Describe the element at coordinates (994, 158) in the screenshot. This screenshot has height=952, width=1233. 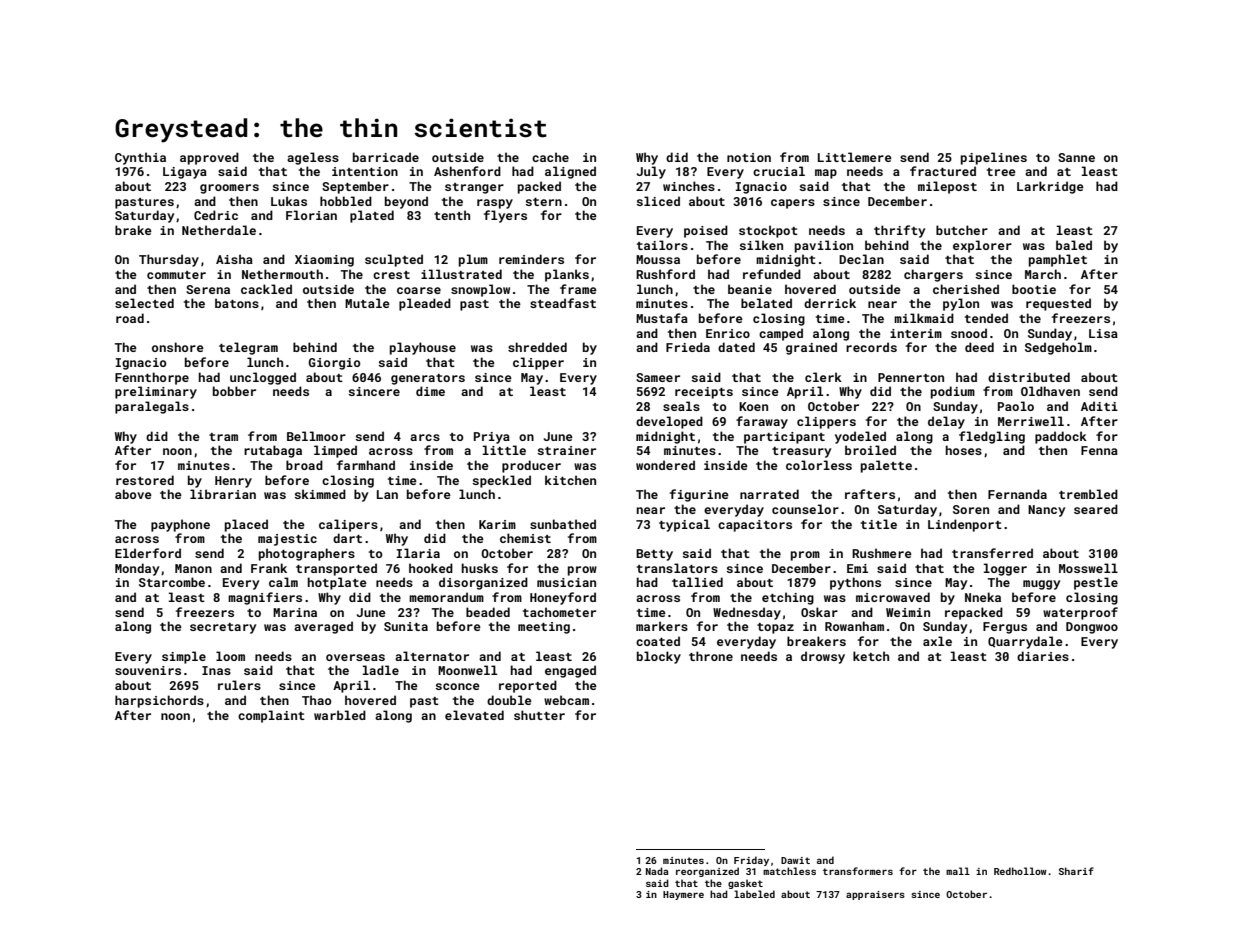
I see `pipelines` at that location.
